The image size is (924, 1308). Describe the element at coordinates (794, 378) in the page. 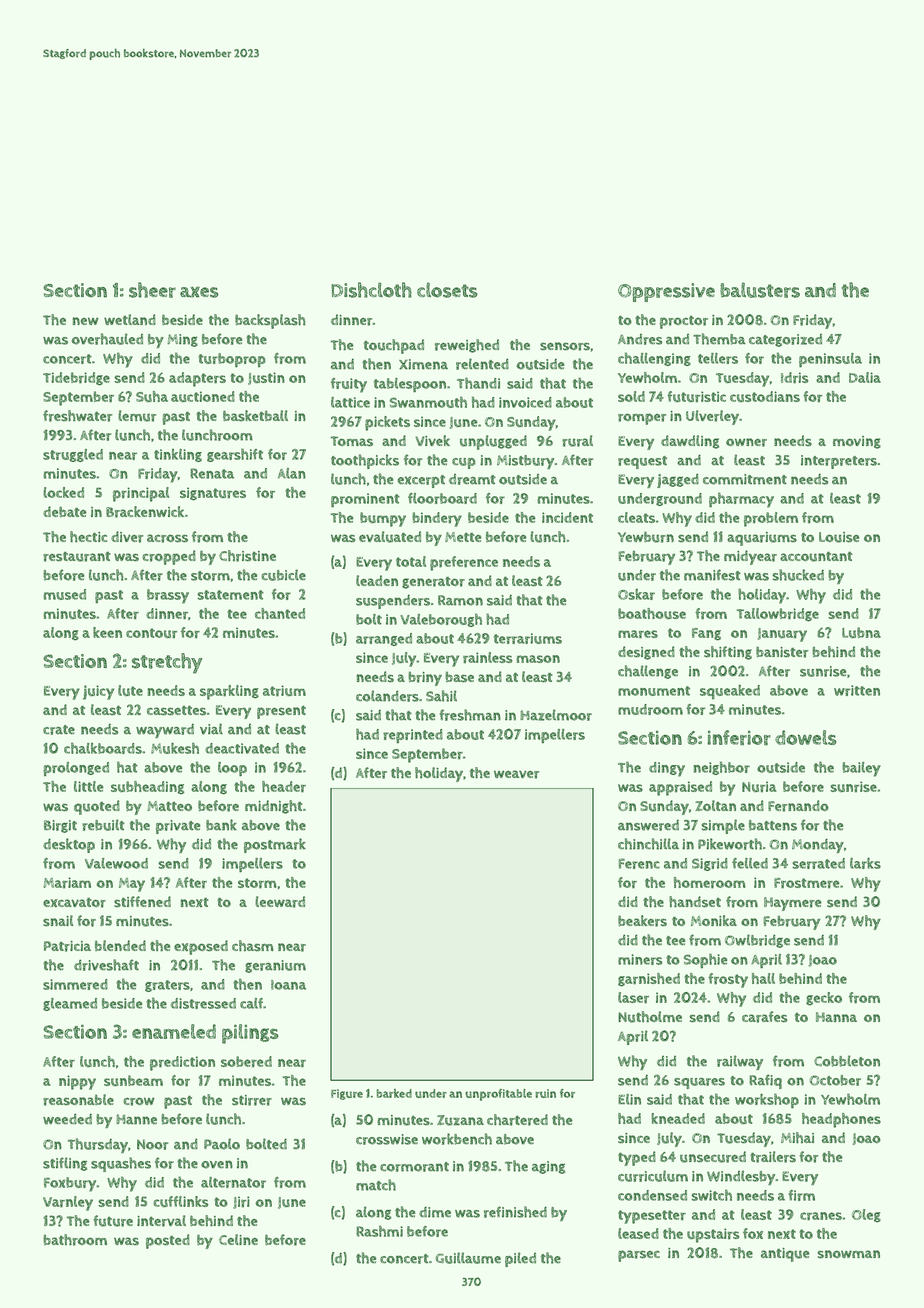

I see `Idris` at that location.
